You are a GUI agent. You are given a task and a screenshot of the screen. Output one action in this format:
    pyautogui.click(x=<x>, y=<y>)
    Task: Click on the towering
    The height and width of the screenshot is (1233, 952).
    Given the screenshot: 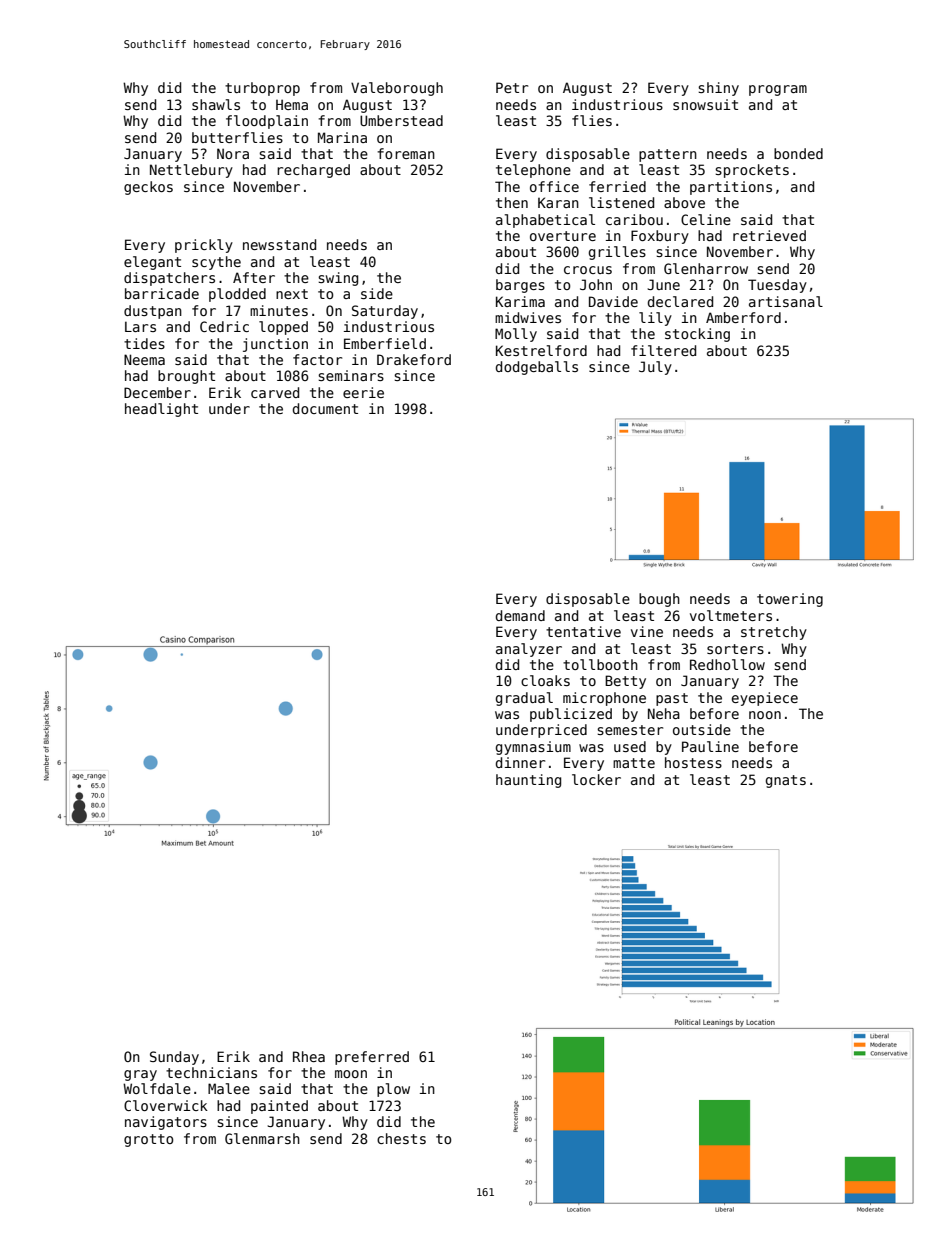 What is the action you would take?
    pyautogui.click(x=790, y=600)
